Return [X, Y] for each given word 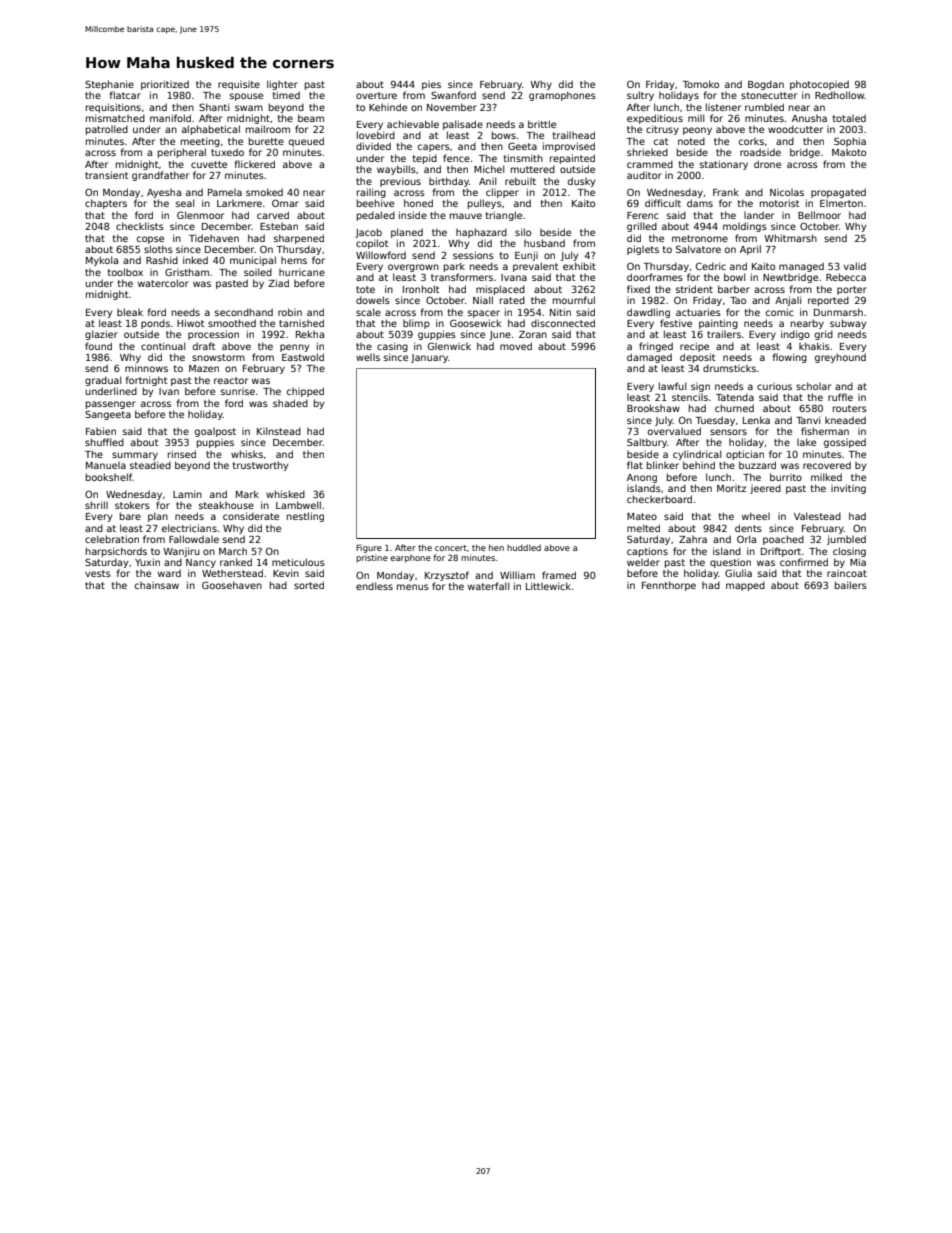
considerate [251, 516]
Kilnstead [279, 431]
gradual [103, 381]
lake [806, 442]
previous [400, 182]
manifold [170, 118]
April [750, 250]
